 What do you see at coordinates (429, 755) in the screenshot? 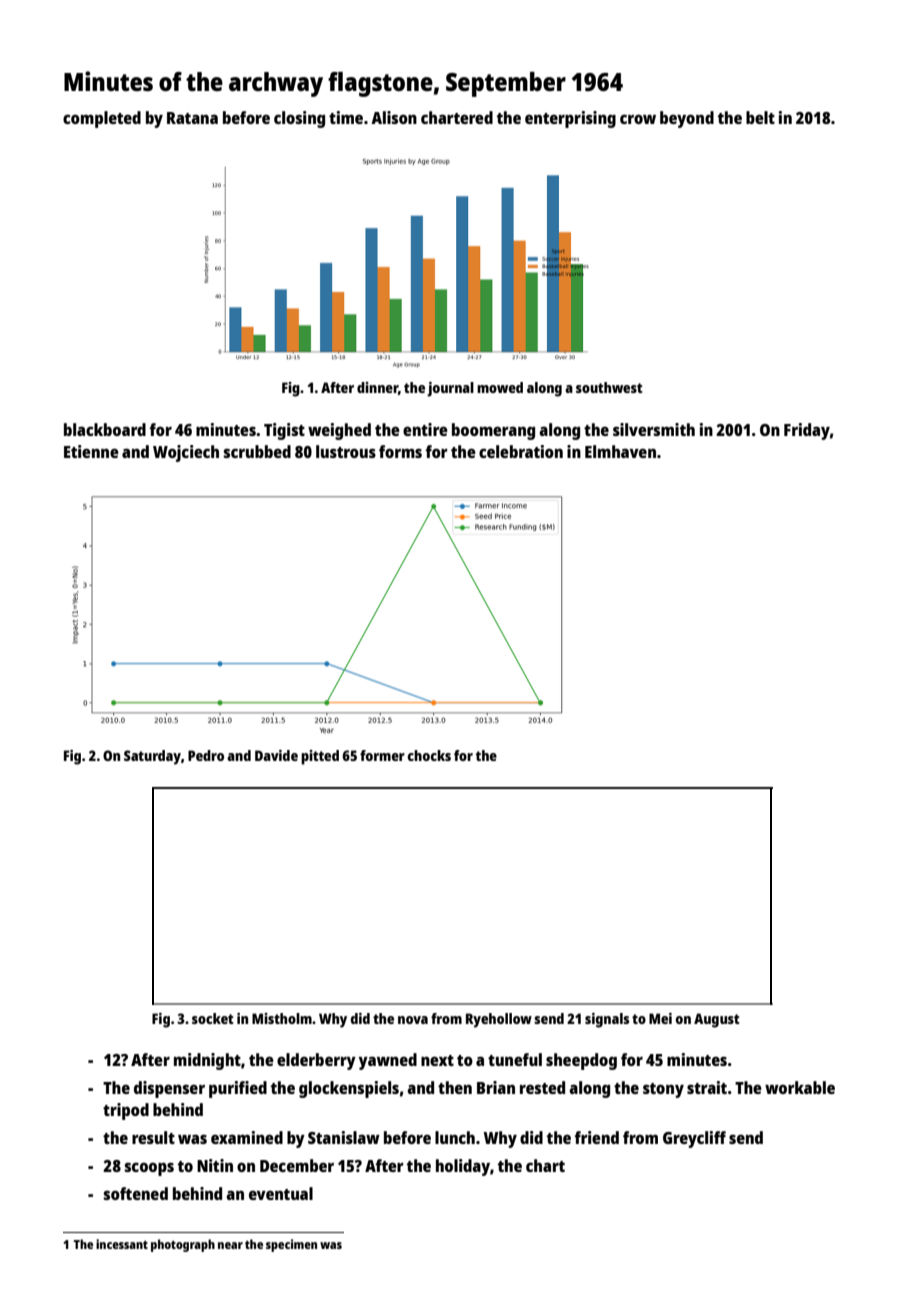
I see `chocks` at bounding box center [429, 755].
